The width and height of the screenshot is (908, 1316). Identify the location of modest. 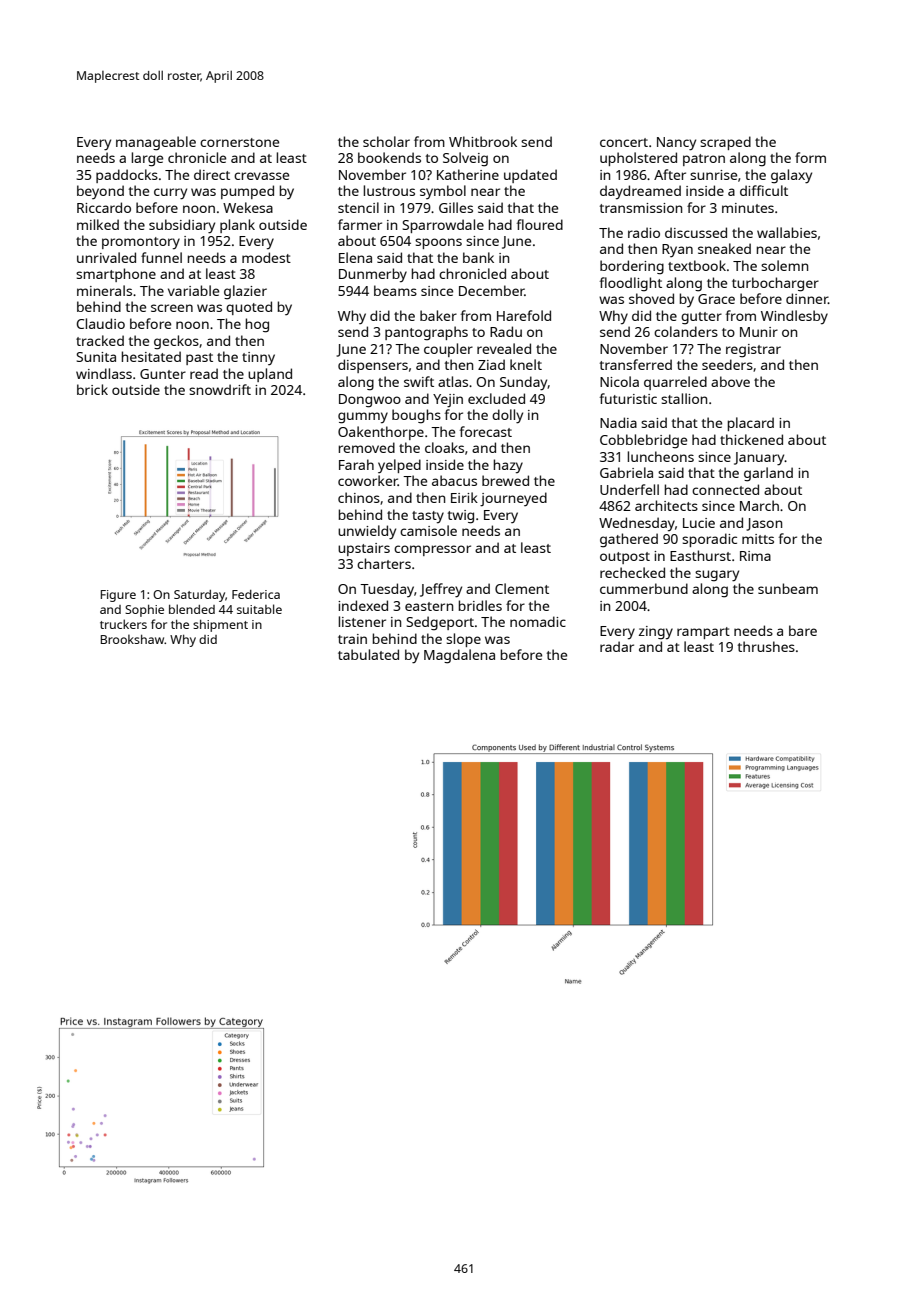
(266, 257).
